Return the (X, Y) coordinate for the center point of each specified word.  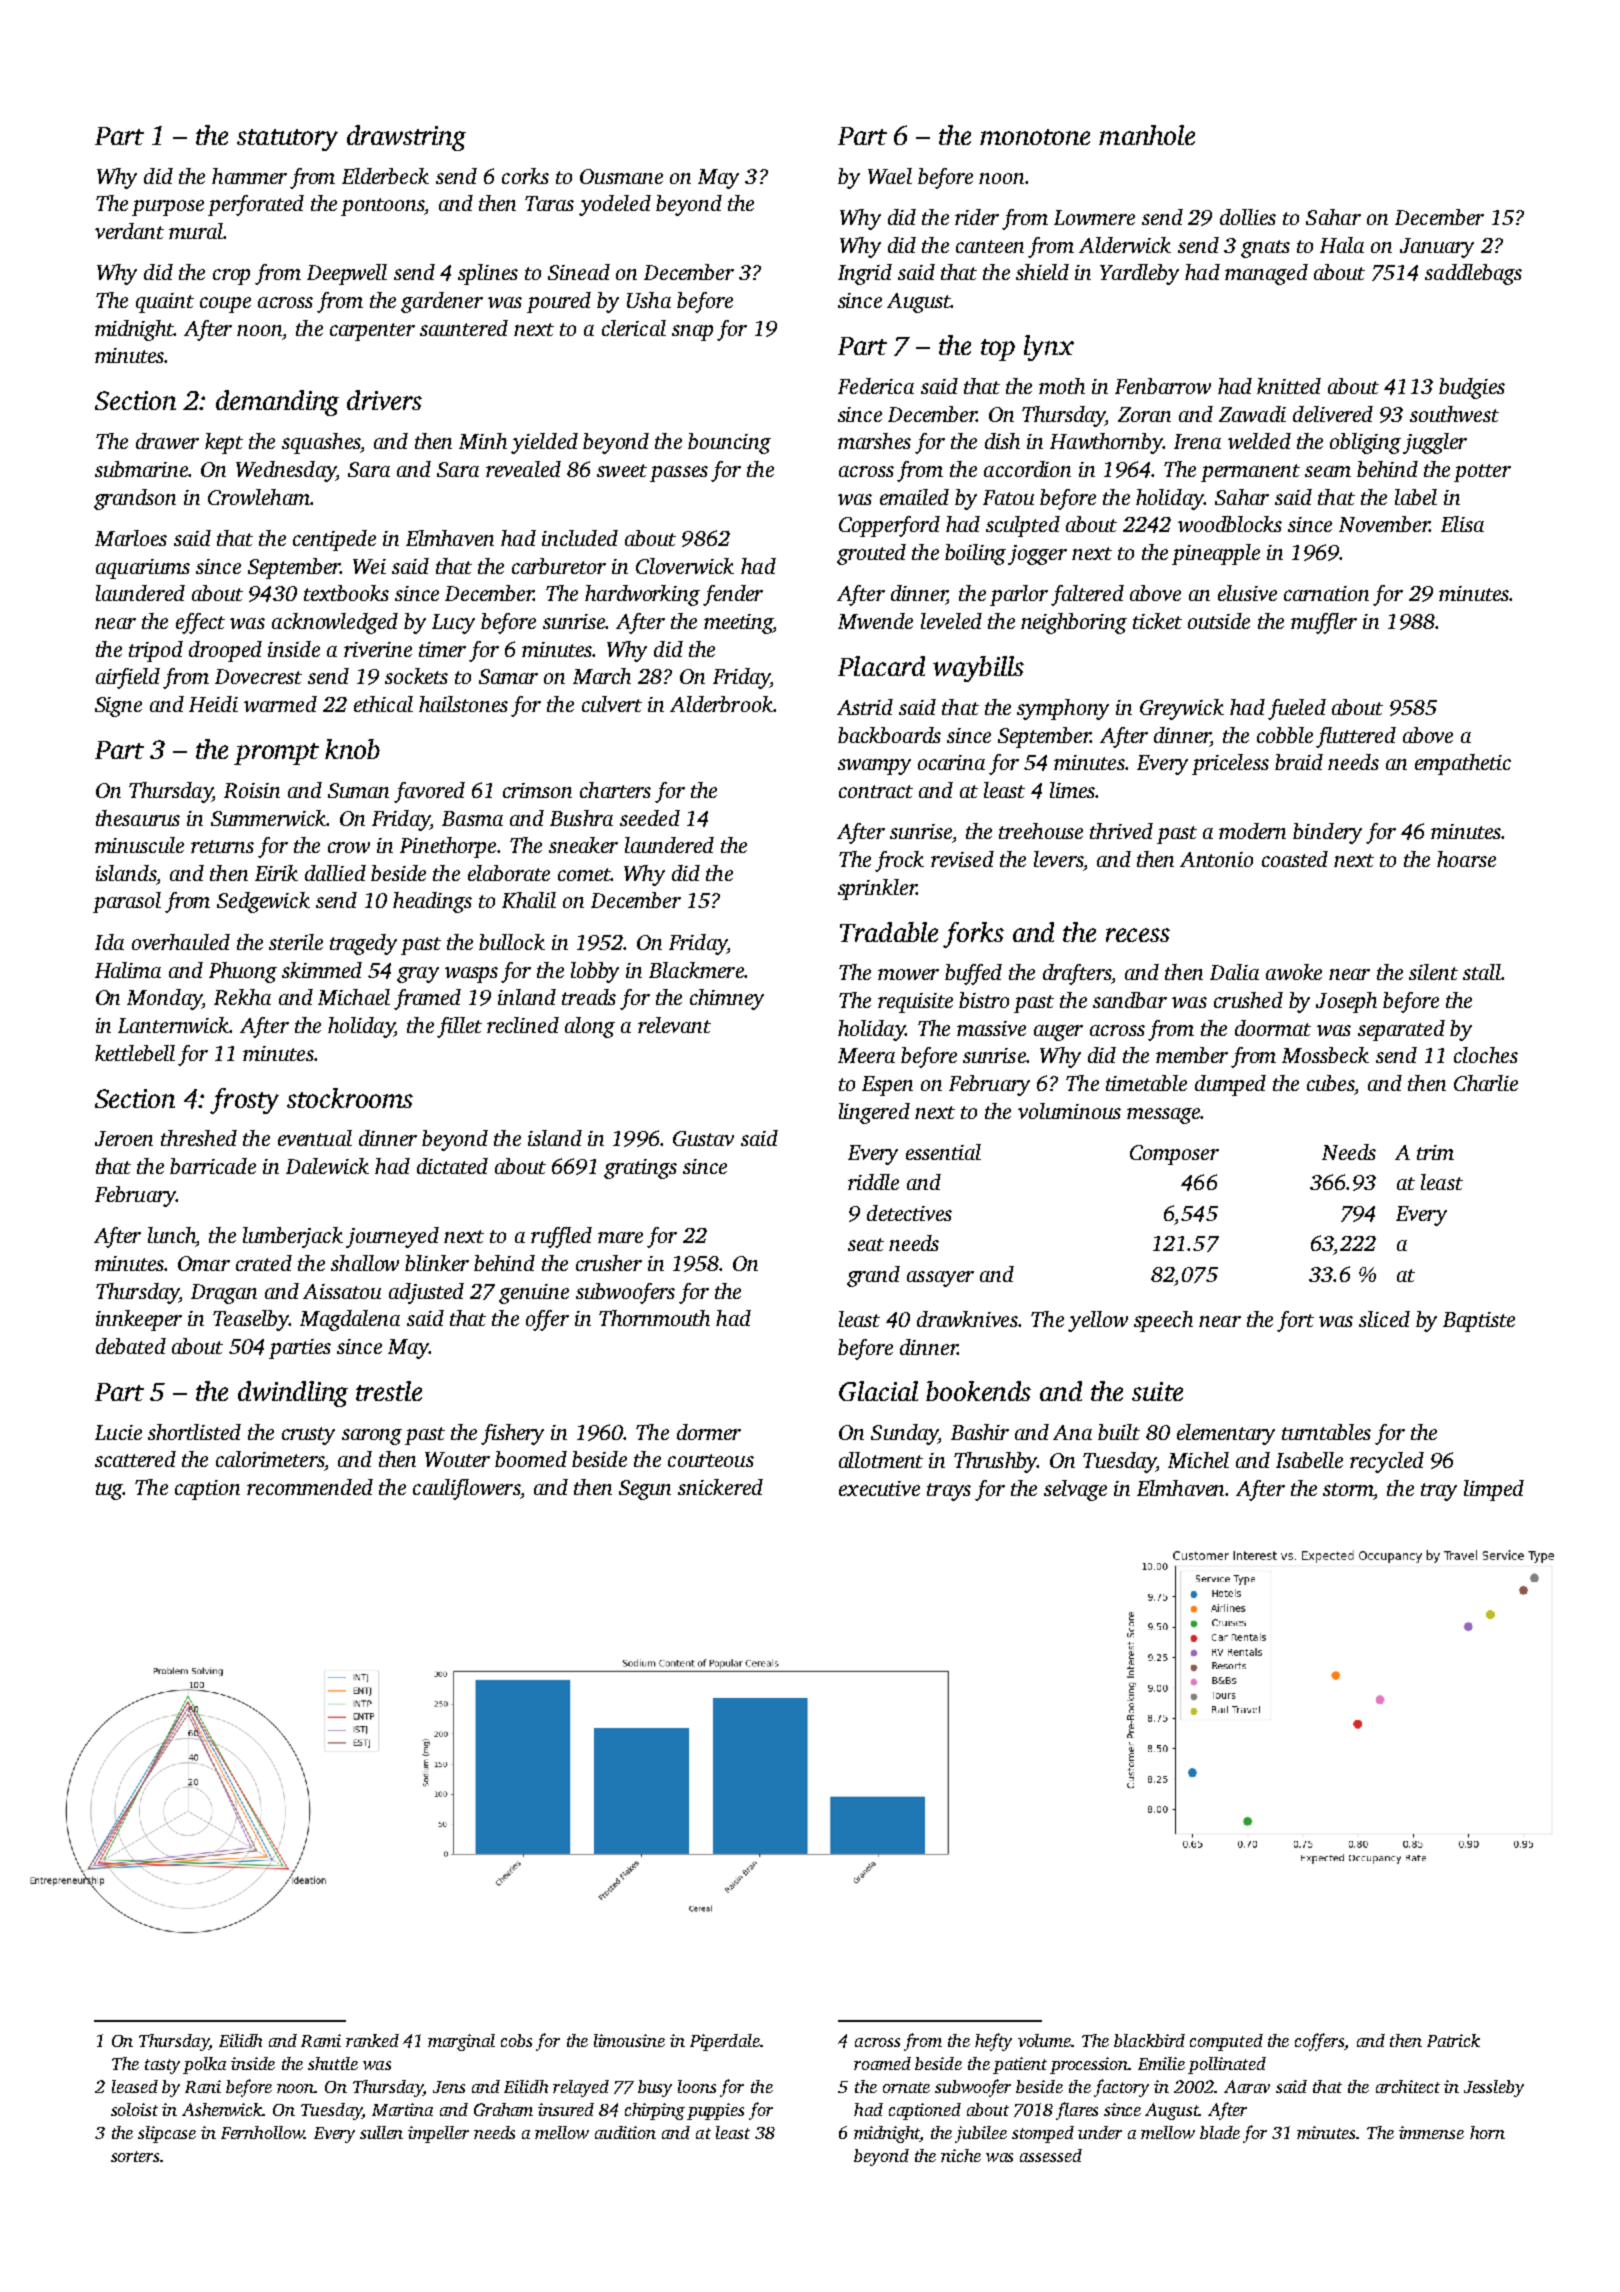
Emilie (1161, 2063)
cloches (1486, 1055)
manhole (1147, 135)
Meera (866, 1055)
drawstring (406, 138)
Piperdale (725, 2042)
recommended (310, 1487)
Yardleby (1139, 274)
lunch (172, 1235)
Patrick (1453, 2040)
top (998, 350)
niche (961, 2155)
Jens (449, 2087)
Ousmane (621, 176)
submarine (141, 469)
